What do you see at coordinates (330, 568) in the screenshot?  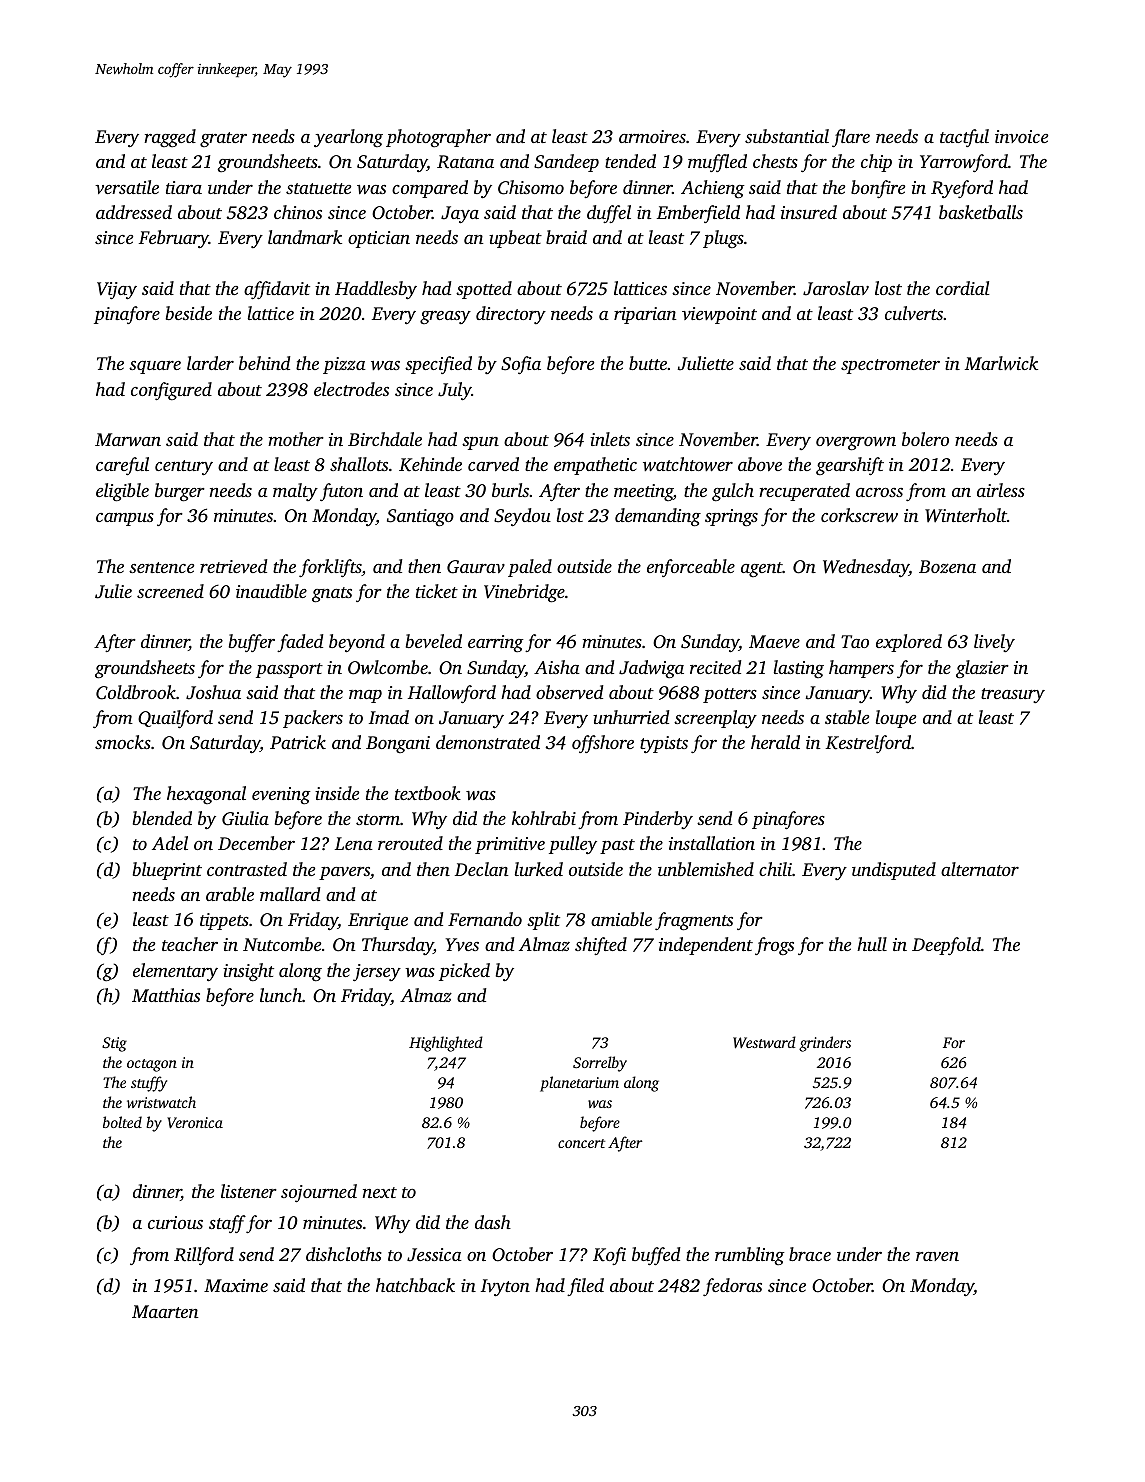 I see `forklifts` at bounding box center [330, 568].
